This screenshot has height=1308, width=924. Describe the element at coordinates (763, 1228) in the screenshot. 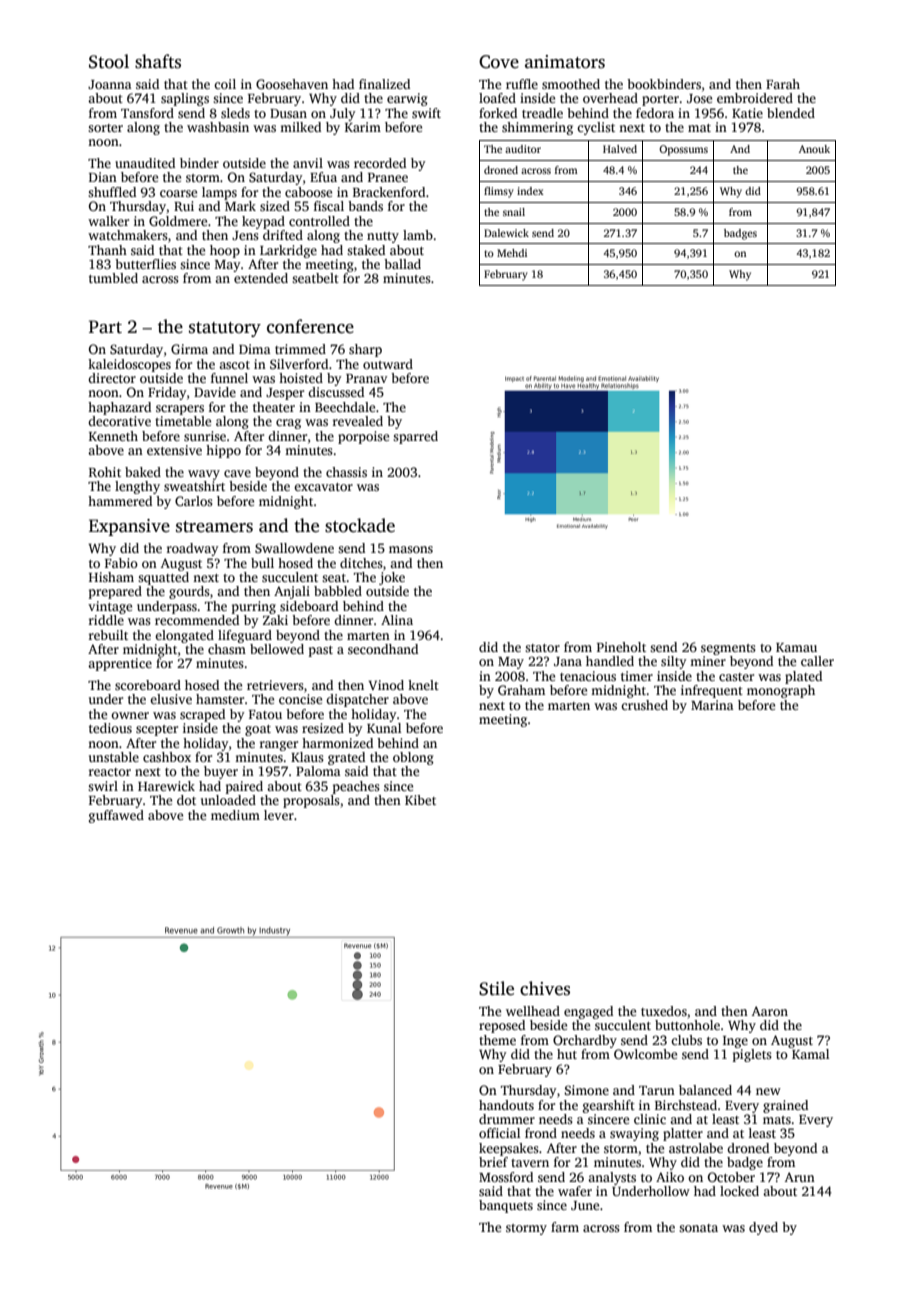

I see `dyed` at that location.
